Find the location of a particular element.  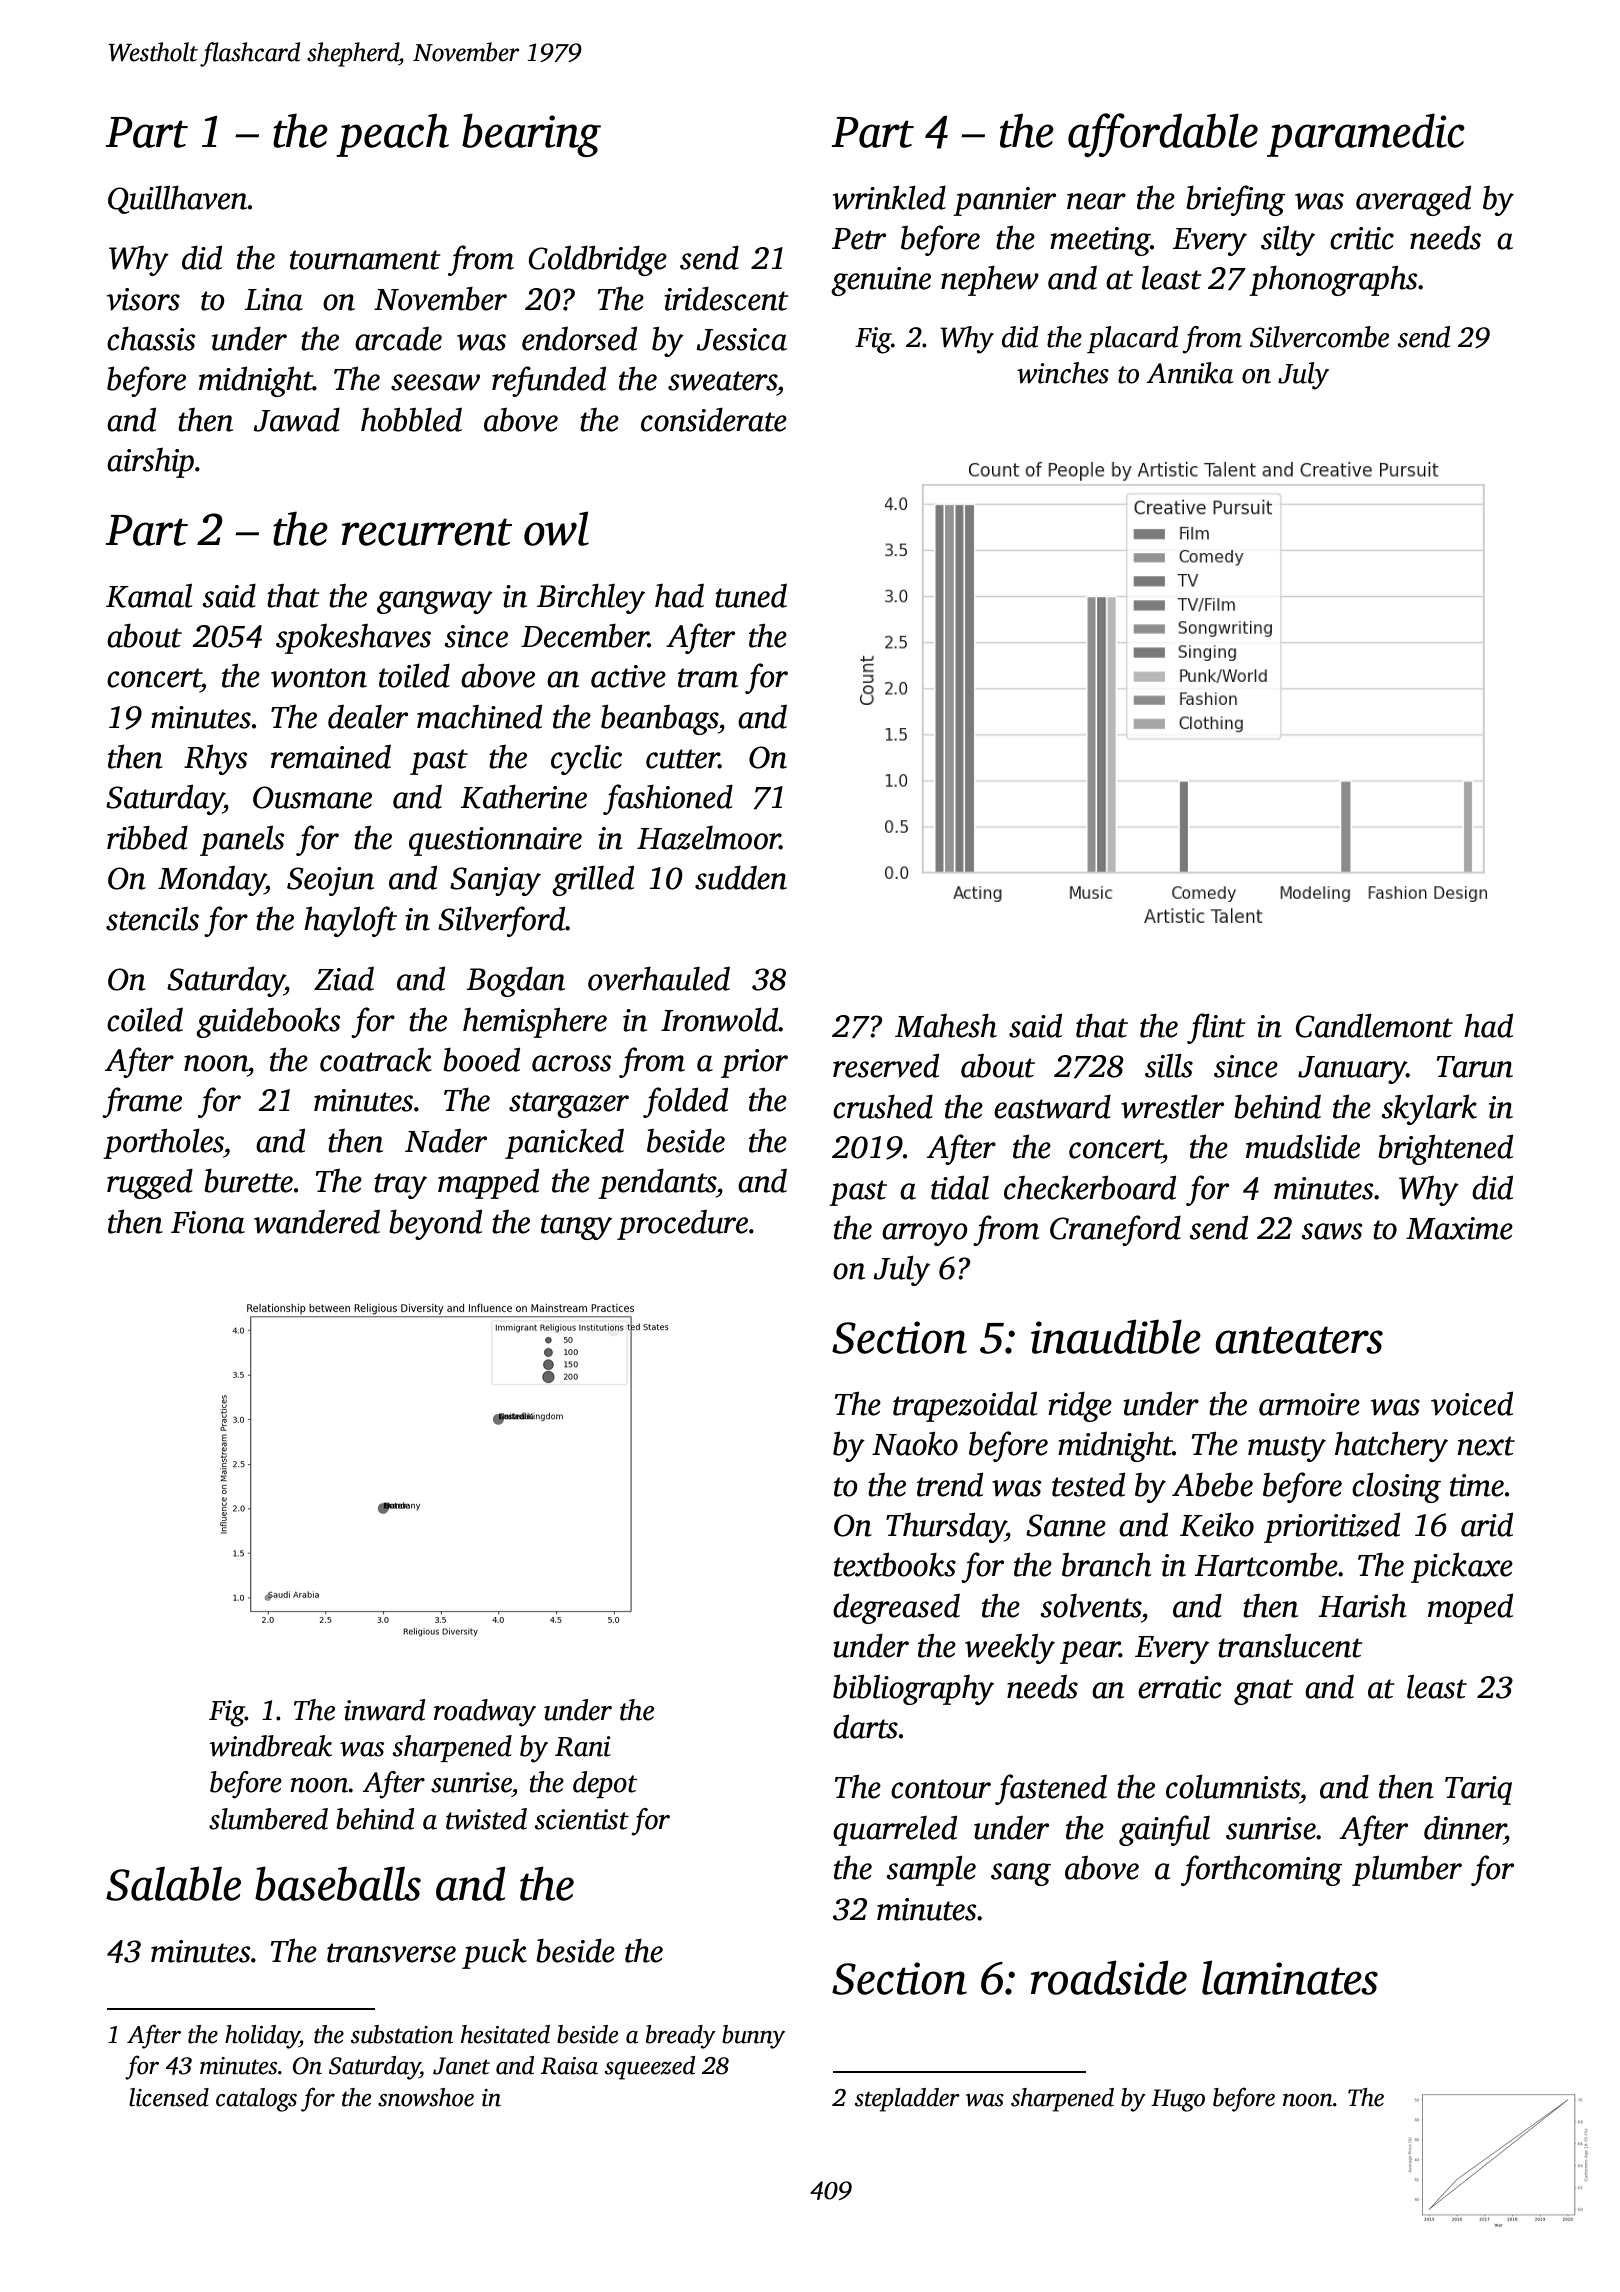

stepladder is located at coordinates (907, 2100).
